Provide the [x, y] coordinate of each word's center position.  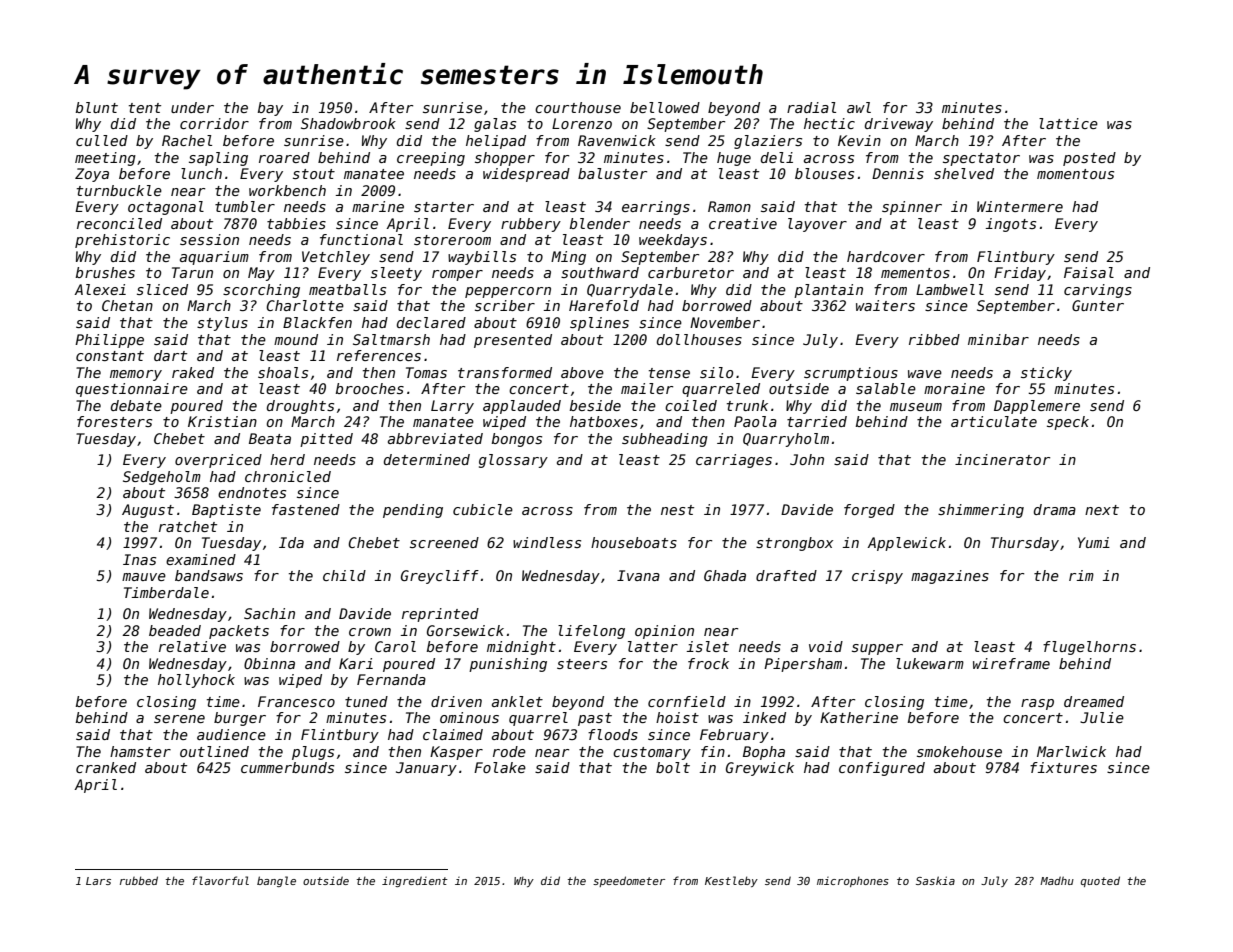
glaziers [768, 142]
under [192, 107]
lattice [1068, 123]
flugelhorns [1089, 648]
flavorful [220, 880]
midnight [521, 648]
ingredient [415, 881]
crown [370, 632]
